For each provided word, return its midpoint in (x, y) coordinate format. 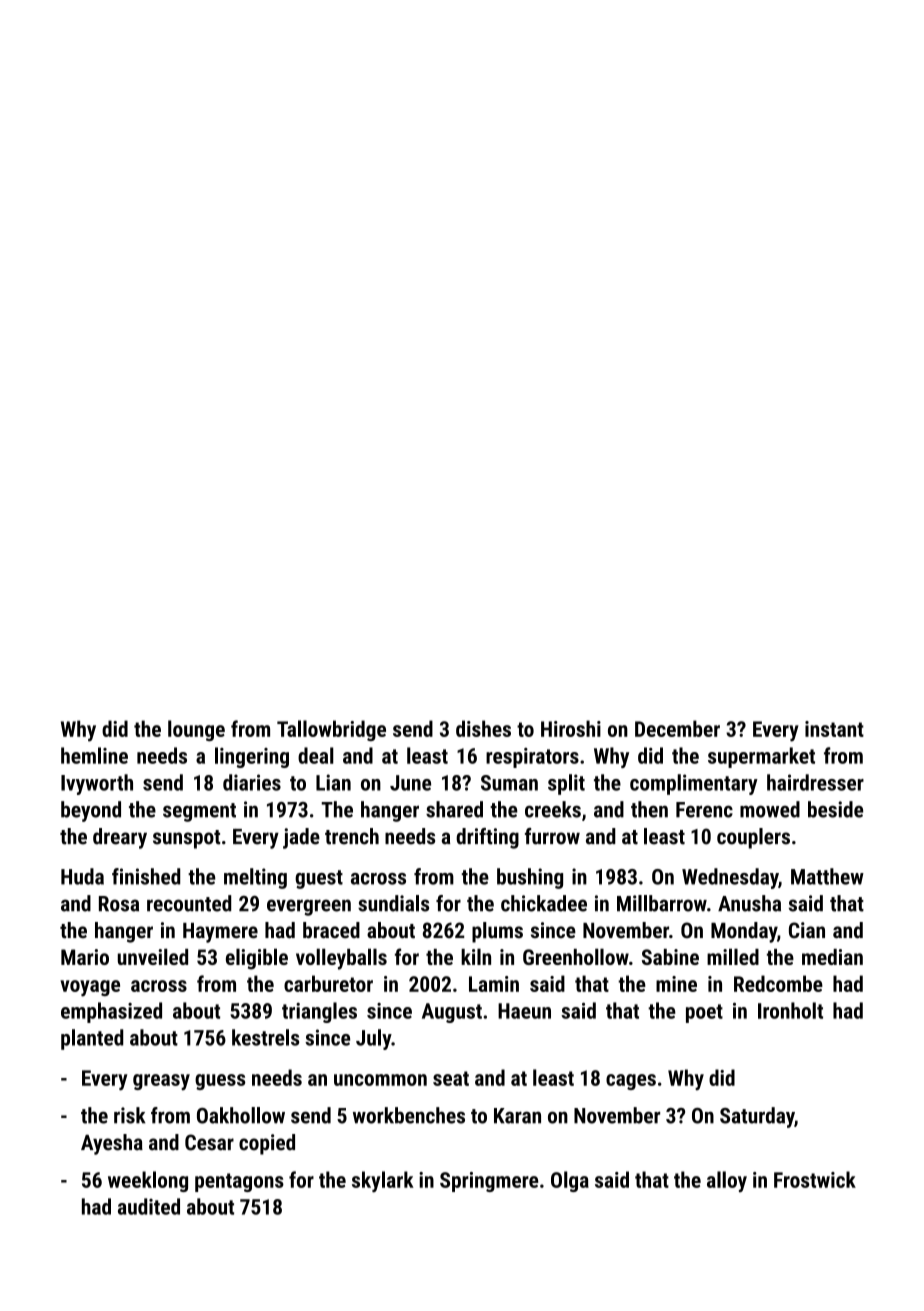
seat (451, 1078)
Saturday (757, 1117)
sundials (393, 903)
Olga (570, 1181)
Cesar (209, 1142)
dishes (483, 728)
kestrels (265, 1037)
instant (834, 729)
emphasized (111, 1012)
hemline (94, 755)
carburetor (328, 983)
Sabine (670, 957)
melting (255, 878)
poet (704, 1013)
